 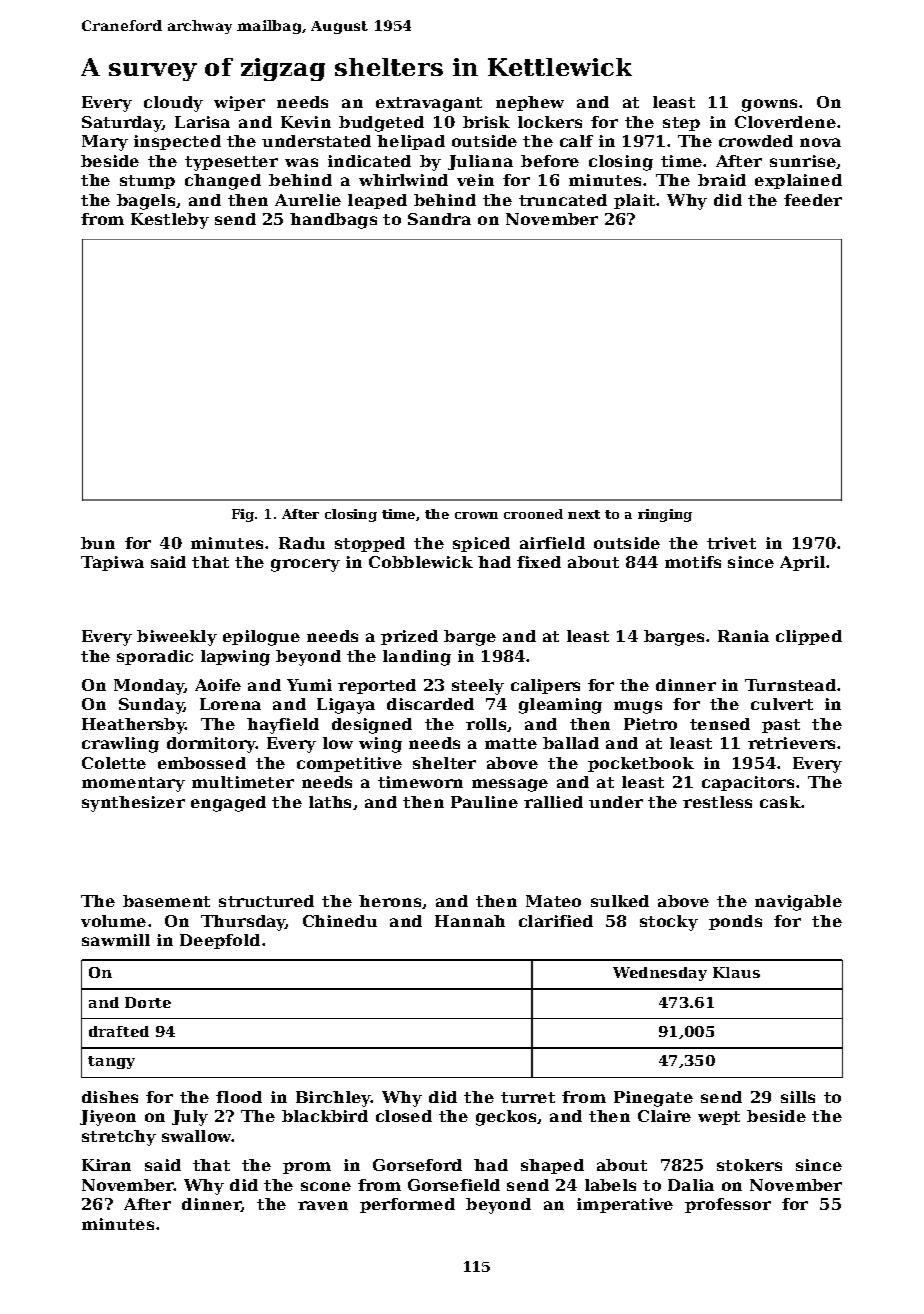 I want to click on nephew, so click(x=530, y=103).
